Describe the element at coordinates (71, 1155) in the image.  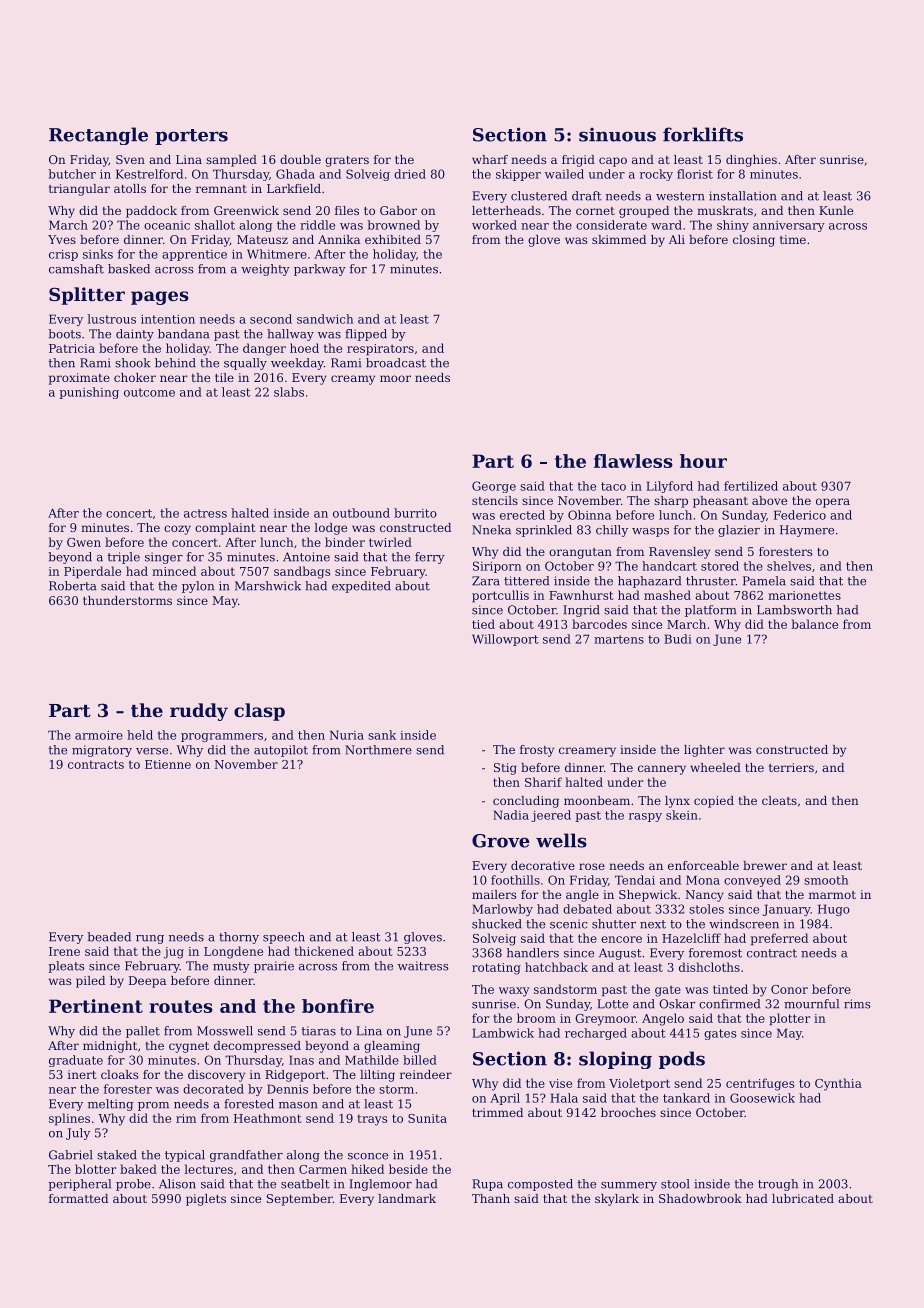
I see `Gabriel` at that location.
